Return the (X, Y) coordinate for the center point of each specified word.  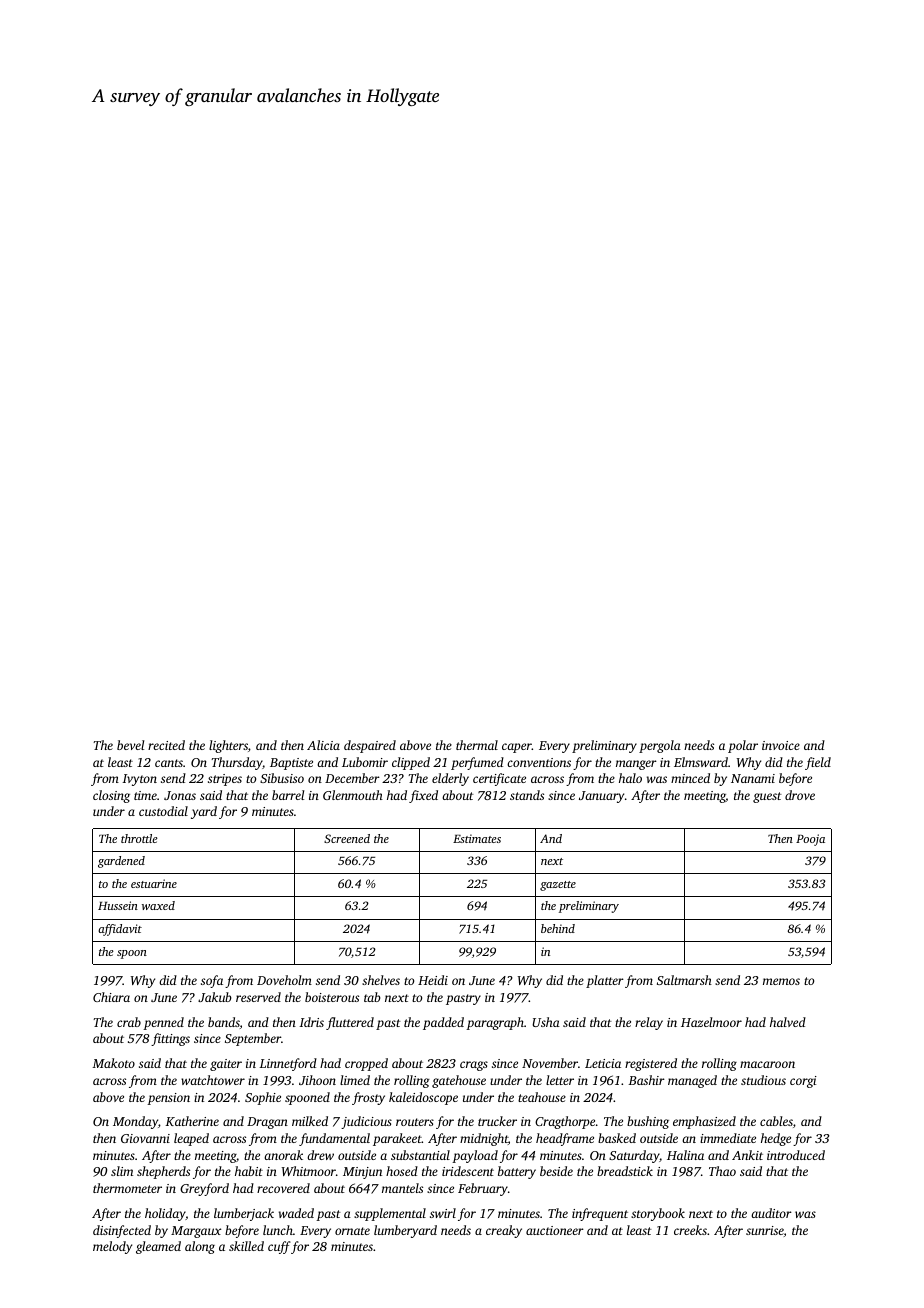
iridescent (468, 1171)
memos (781, 981)
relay (649, 1023)
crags (474, 1066)
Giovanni (145, 1138)
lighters (228, 746)
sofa (212, 981)
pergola (660, 746)
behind (558, 928)
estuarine (154, 883)
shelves (381, 980)
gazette (558, 886)
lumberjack (244, 1214)
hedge (776, 1139)
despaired (370, 746)
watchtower (213, 1080)
